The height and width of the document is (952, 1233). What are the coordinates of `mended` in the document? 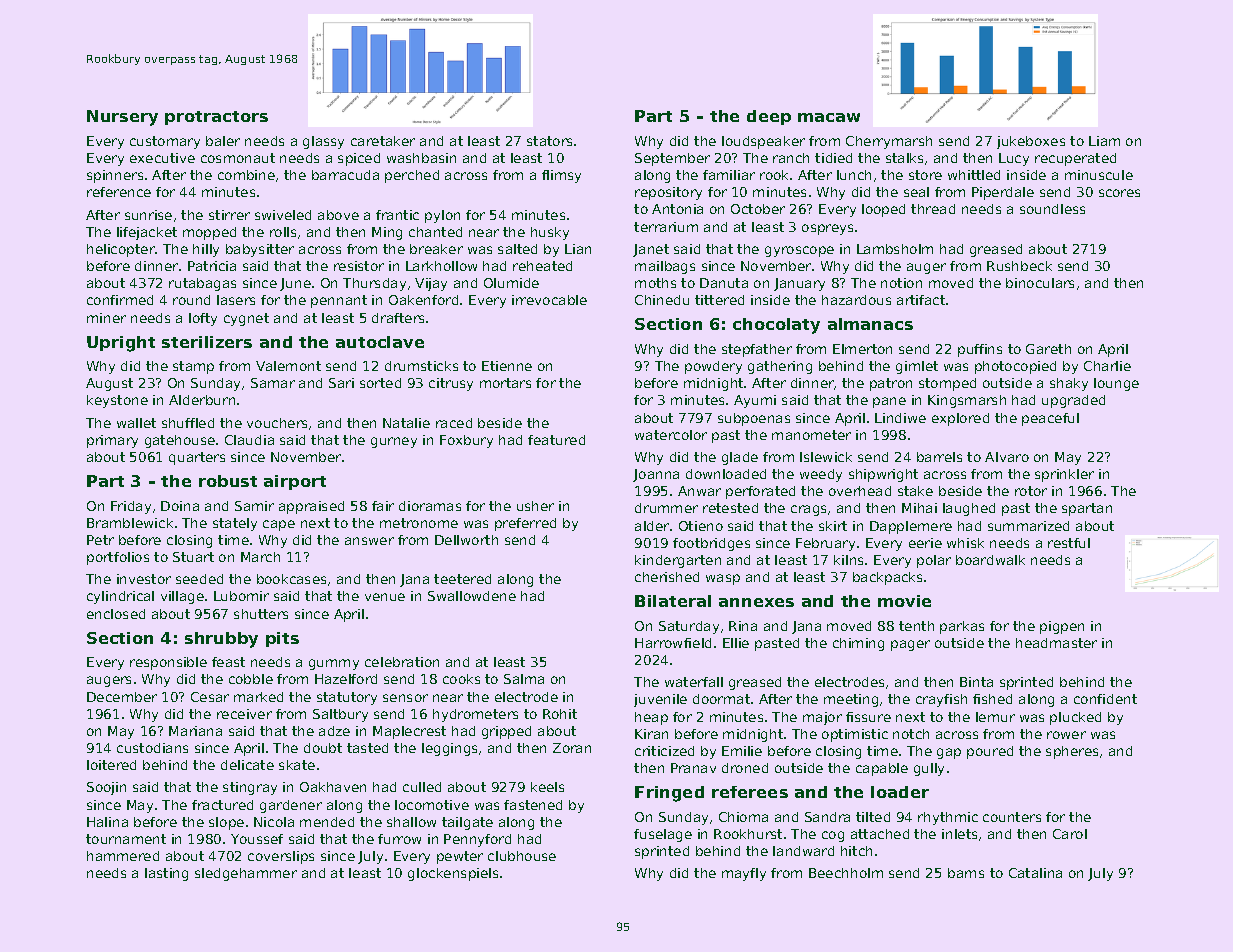 It's located at (327, 822).
